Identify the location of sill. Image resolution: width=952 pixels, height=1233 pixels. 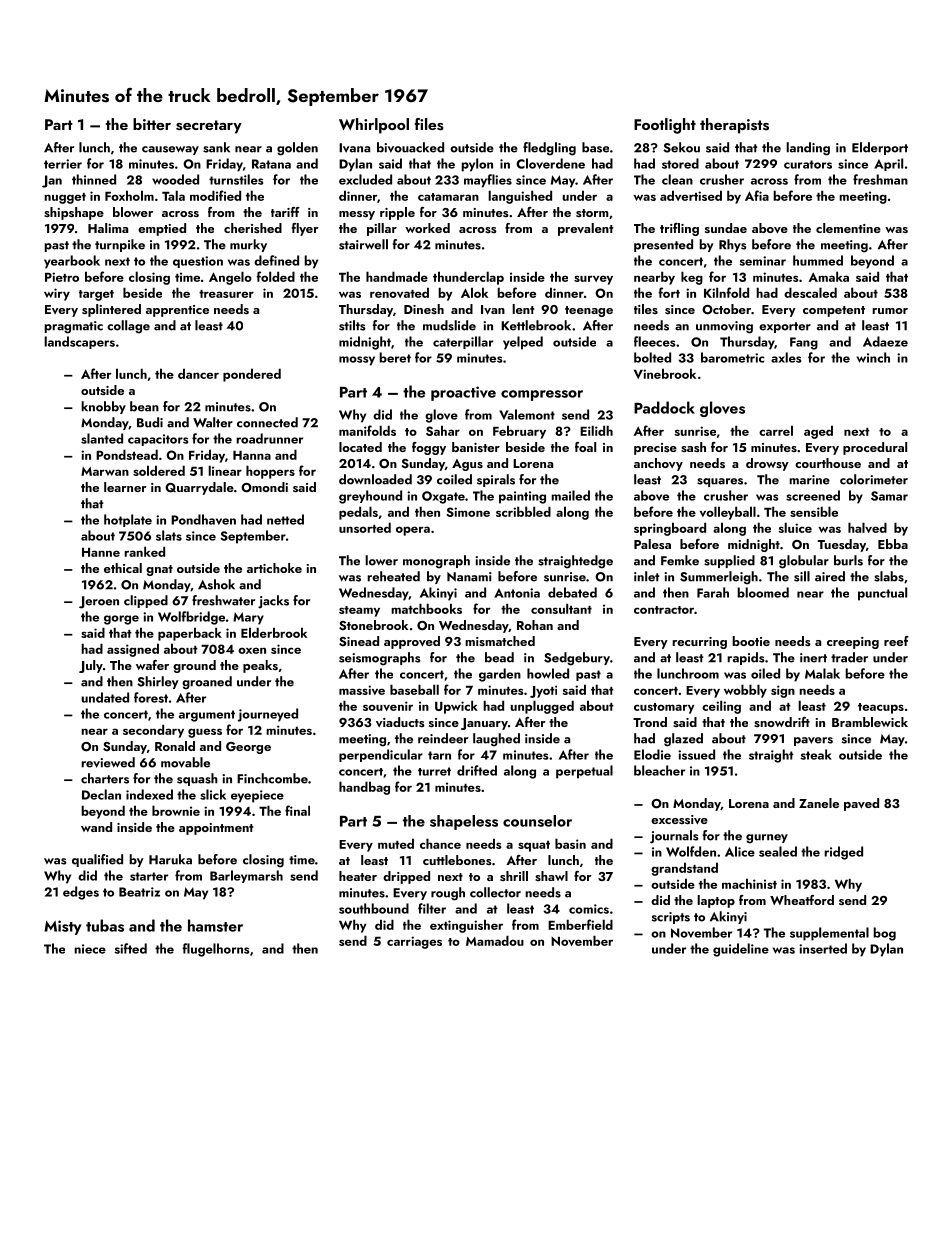
(802, 576).
